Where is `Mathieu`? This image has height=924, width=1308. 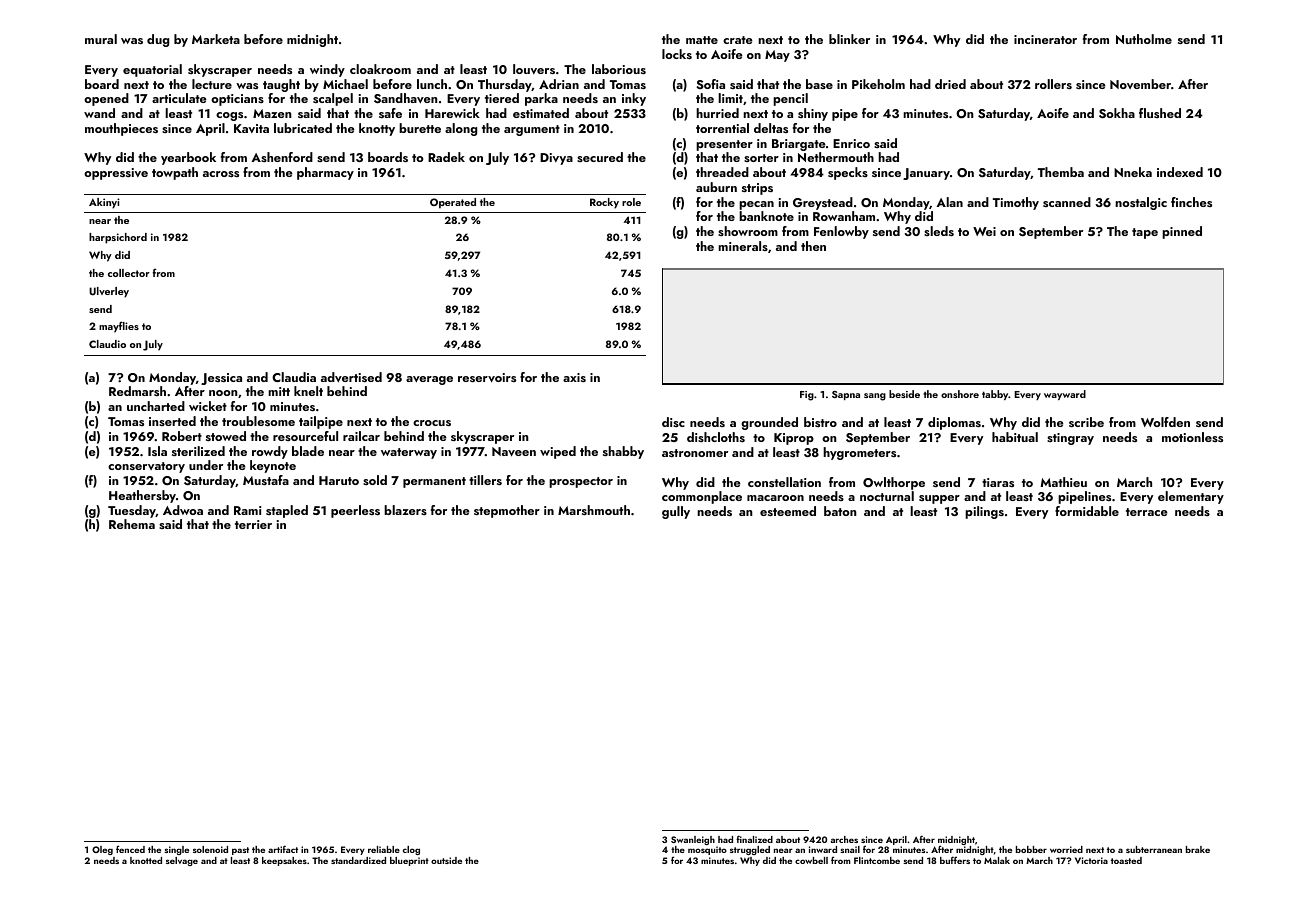 Mathieu is located at coordinates (1063, 482).
